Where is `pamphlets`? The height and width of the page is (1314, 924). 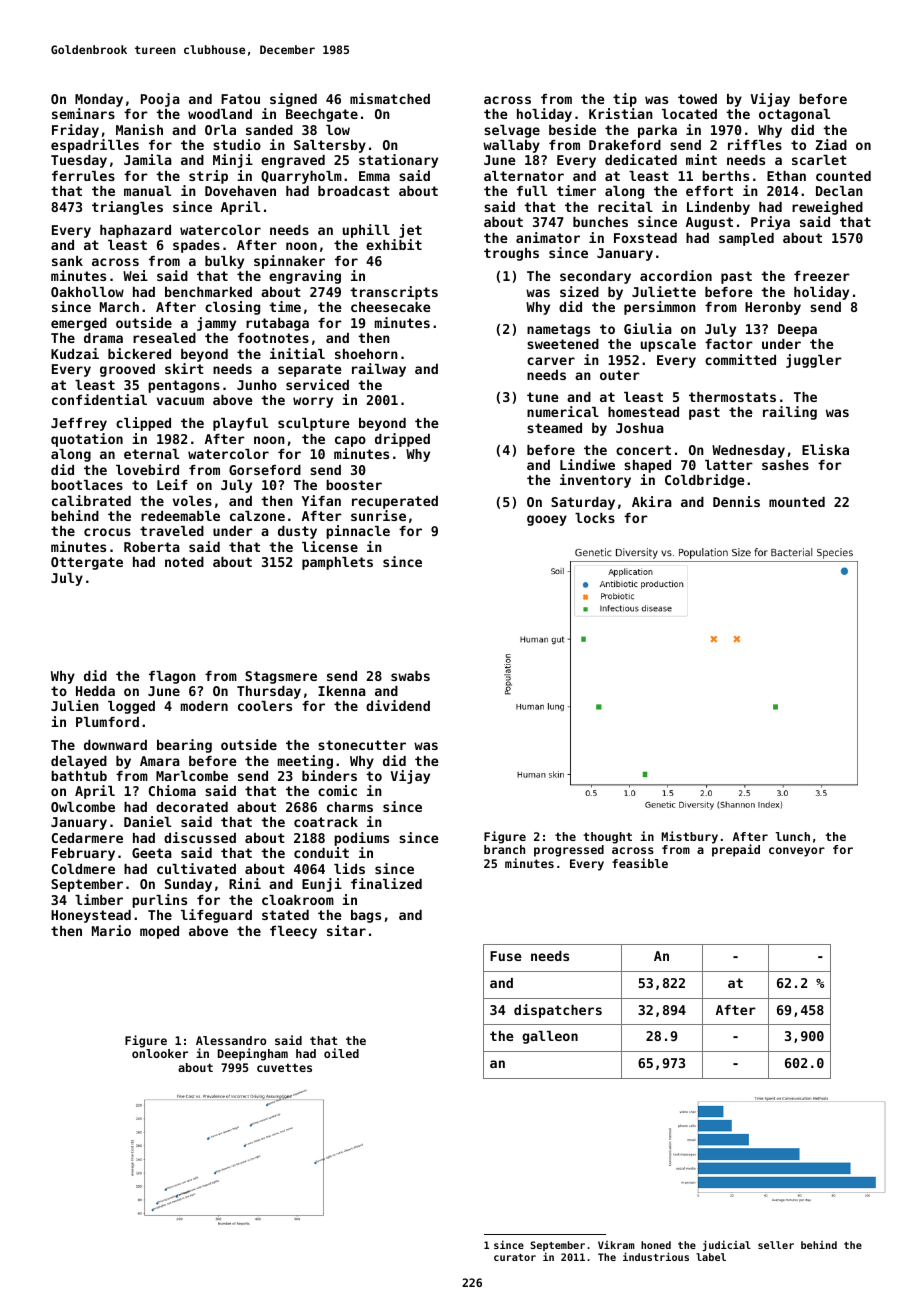 pamphlets is located at coordinates (337, 563).
